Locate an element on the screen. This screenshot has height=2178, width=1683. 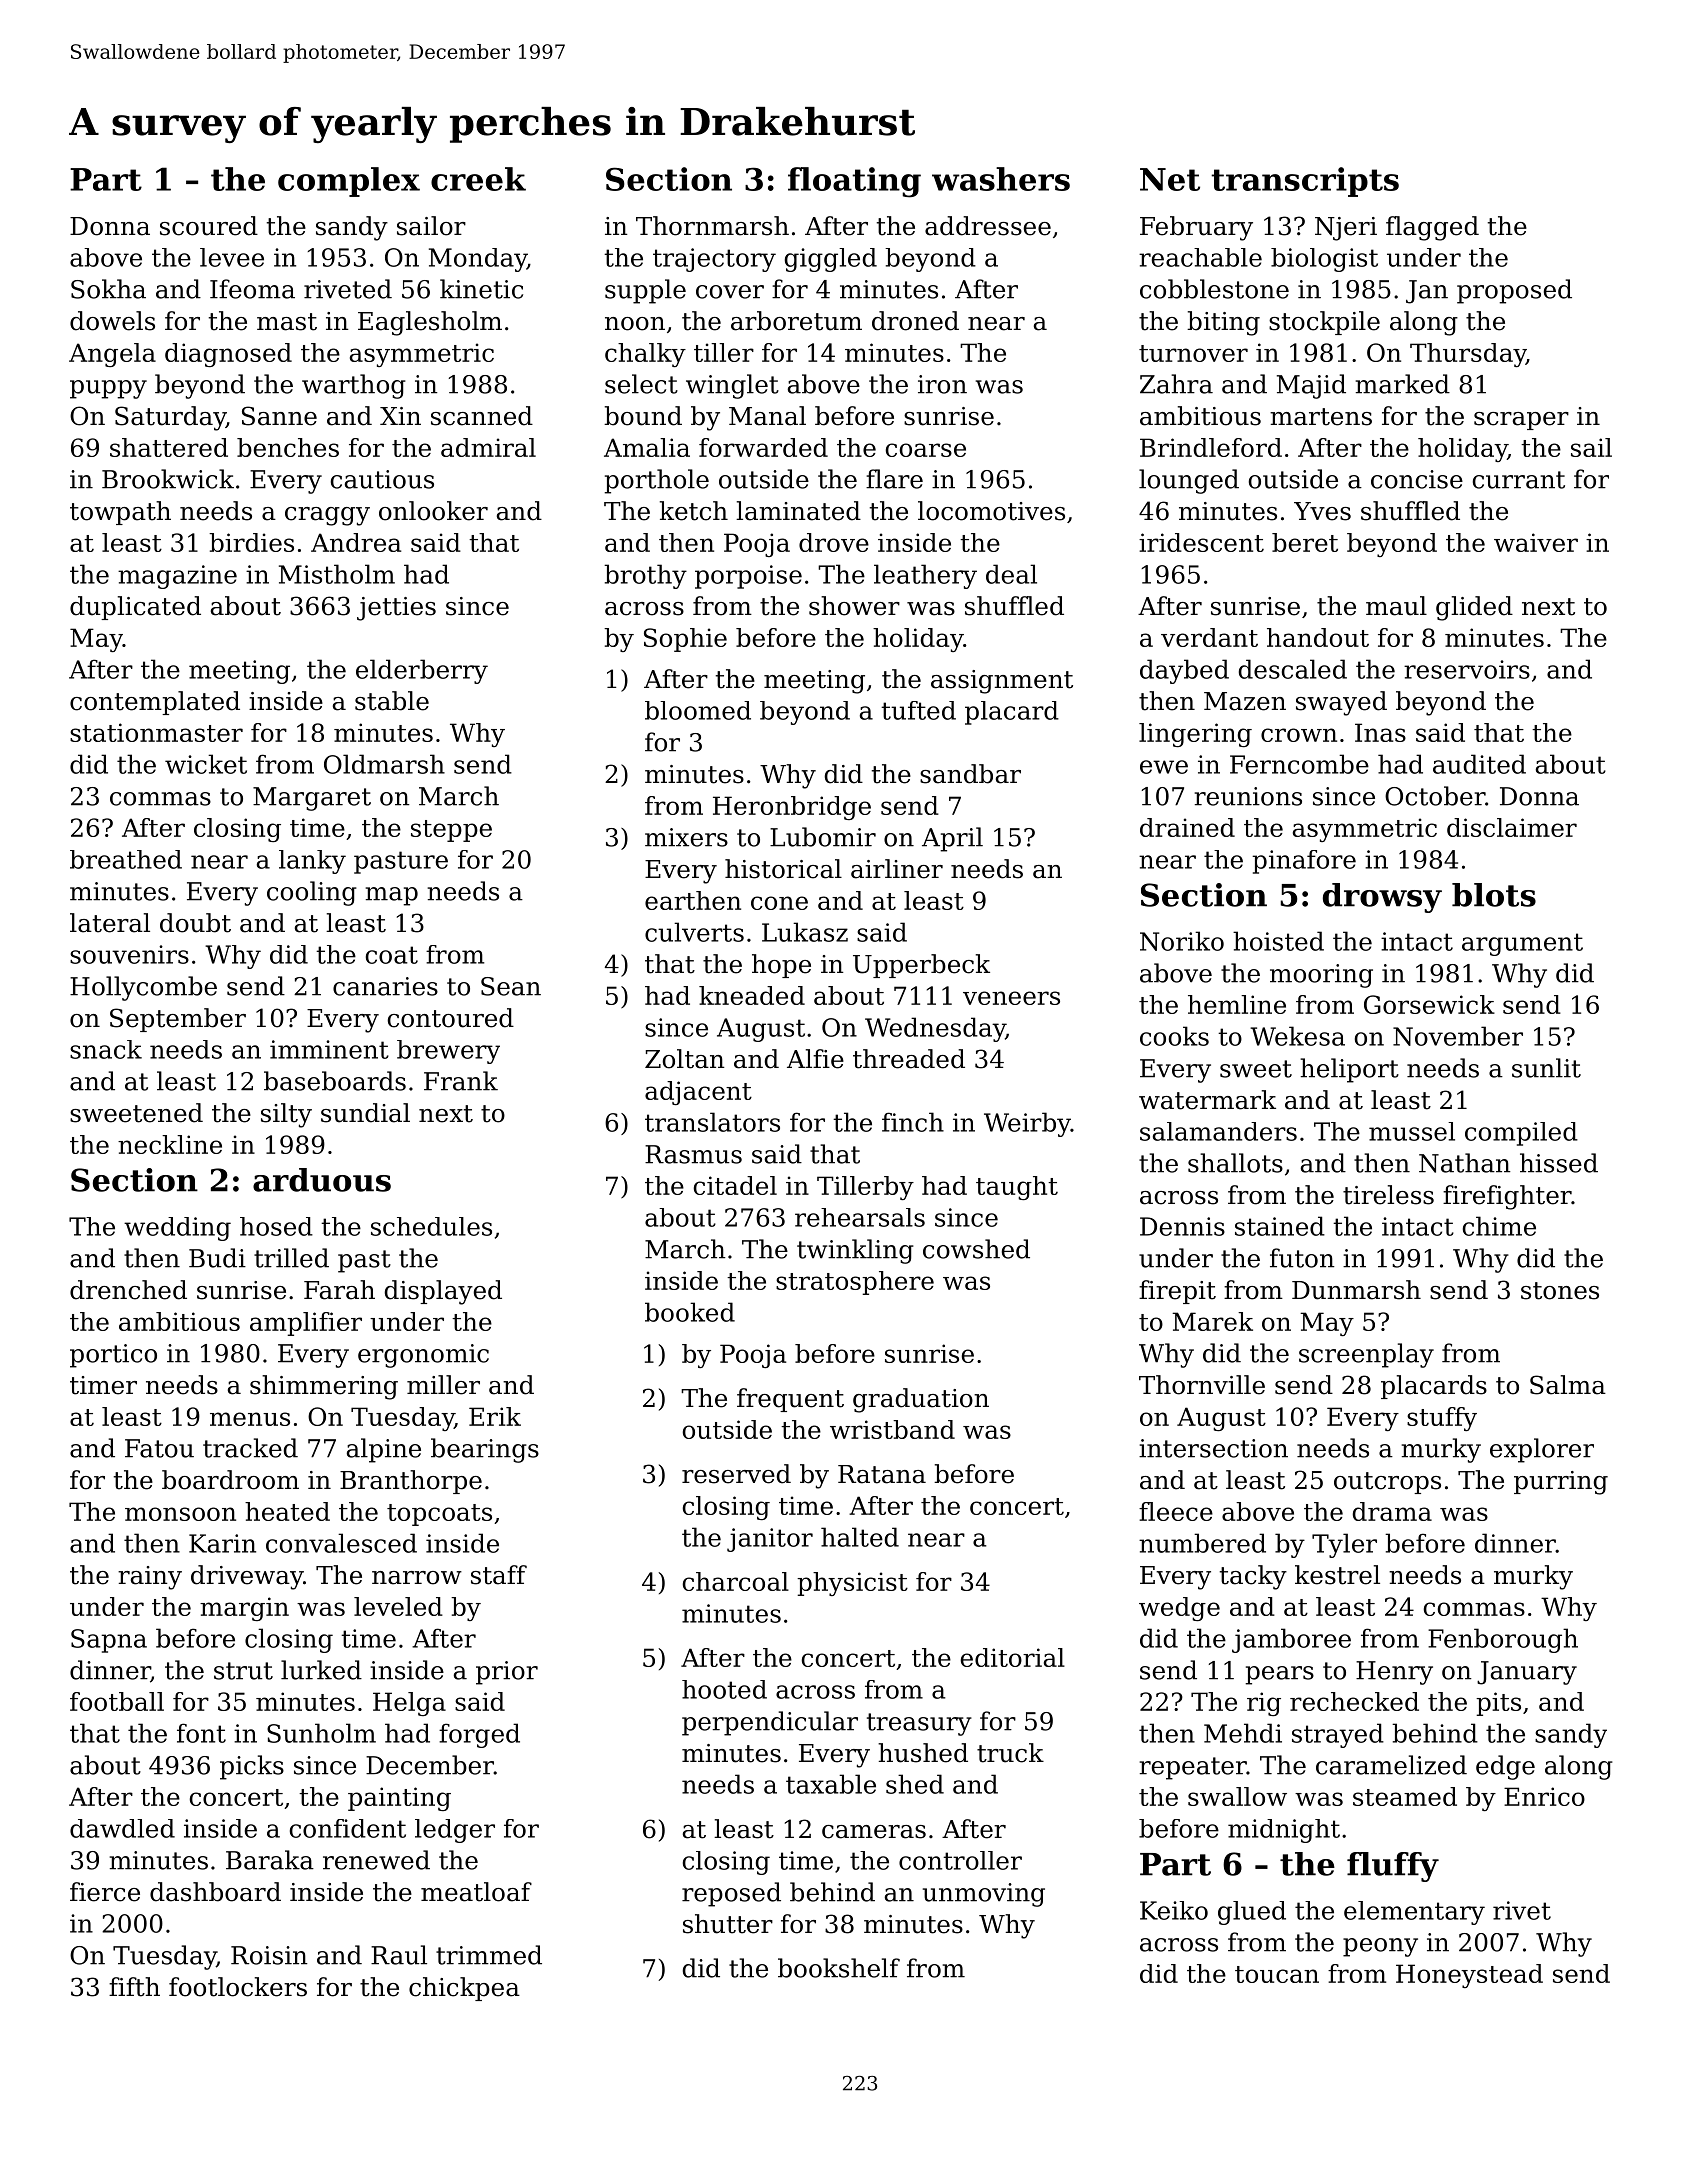
chickpea is located at coordinates (464, 1989).
